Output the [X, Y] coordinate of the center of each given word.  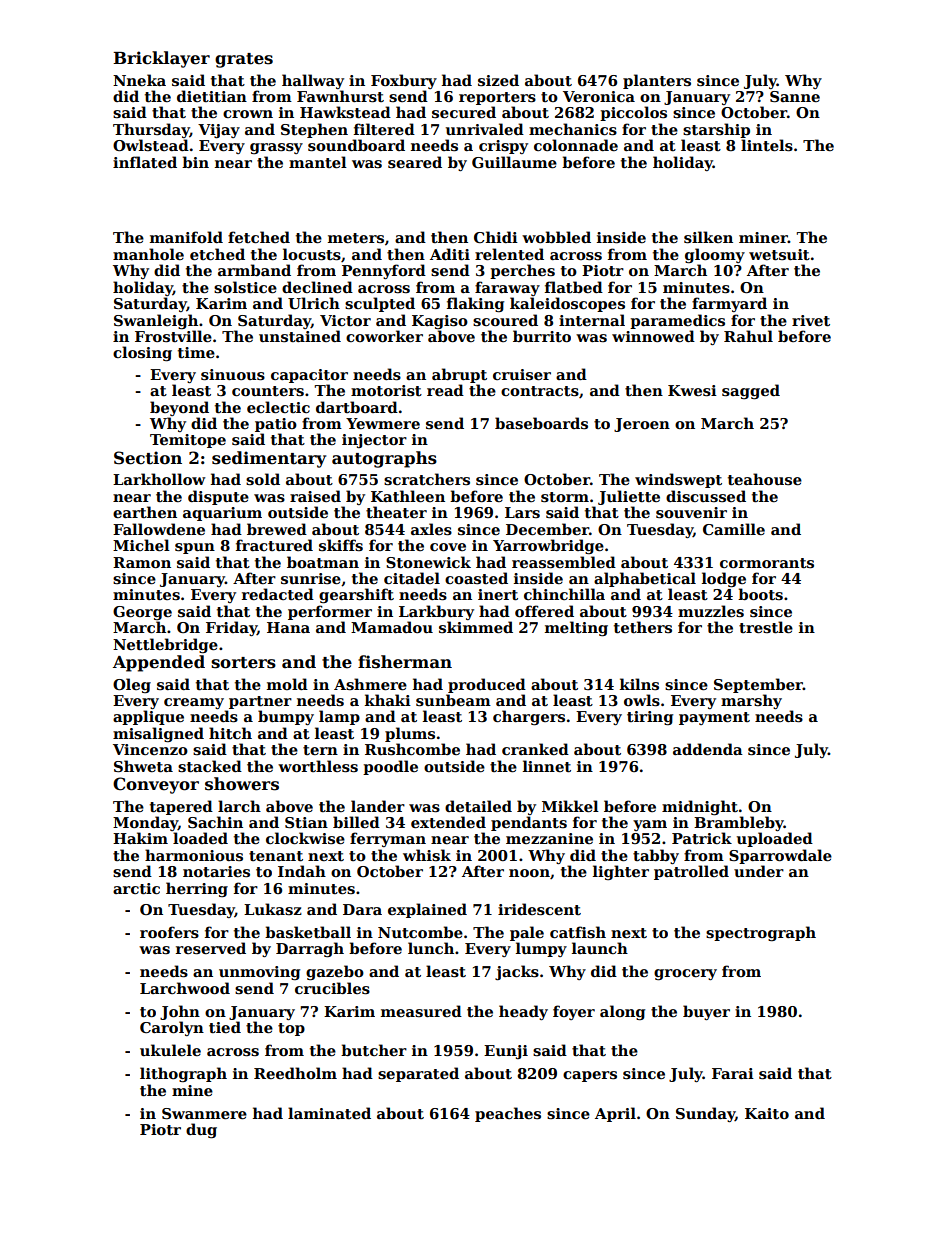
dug [201, 1130]
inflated [145, 162]
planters [657, 81]
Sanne [795, 96]
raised [315, 496]
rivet [811, 320]
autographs [384, 459]
